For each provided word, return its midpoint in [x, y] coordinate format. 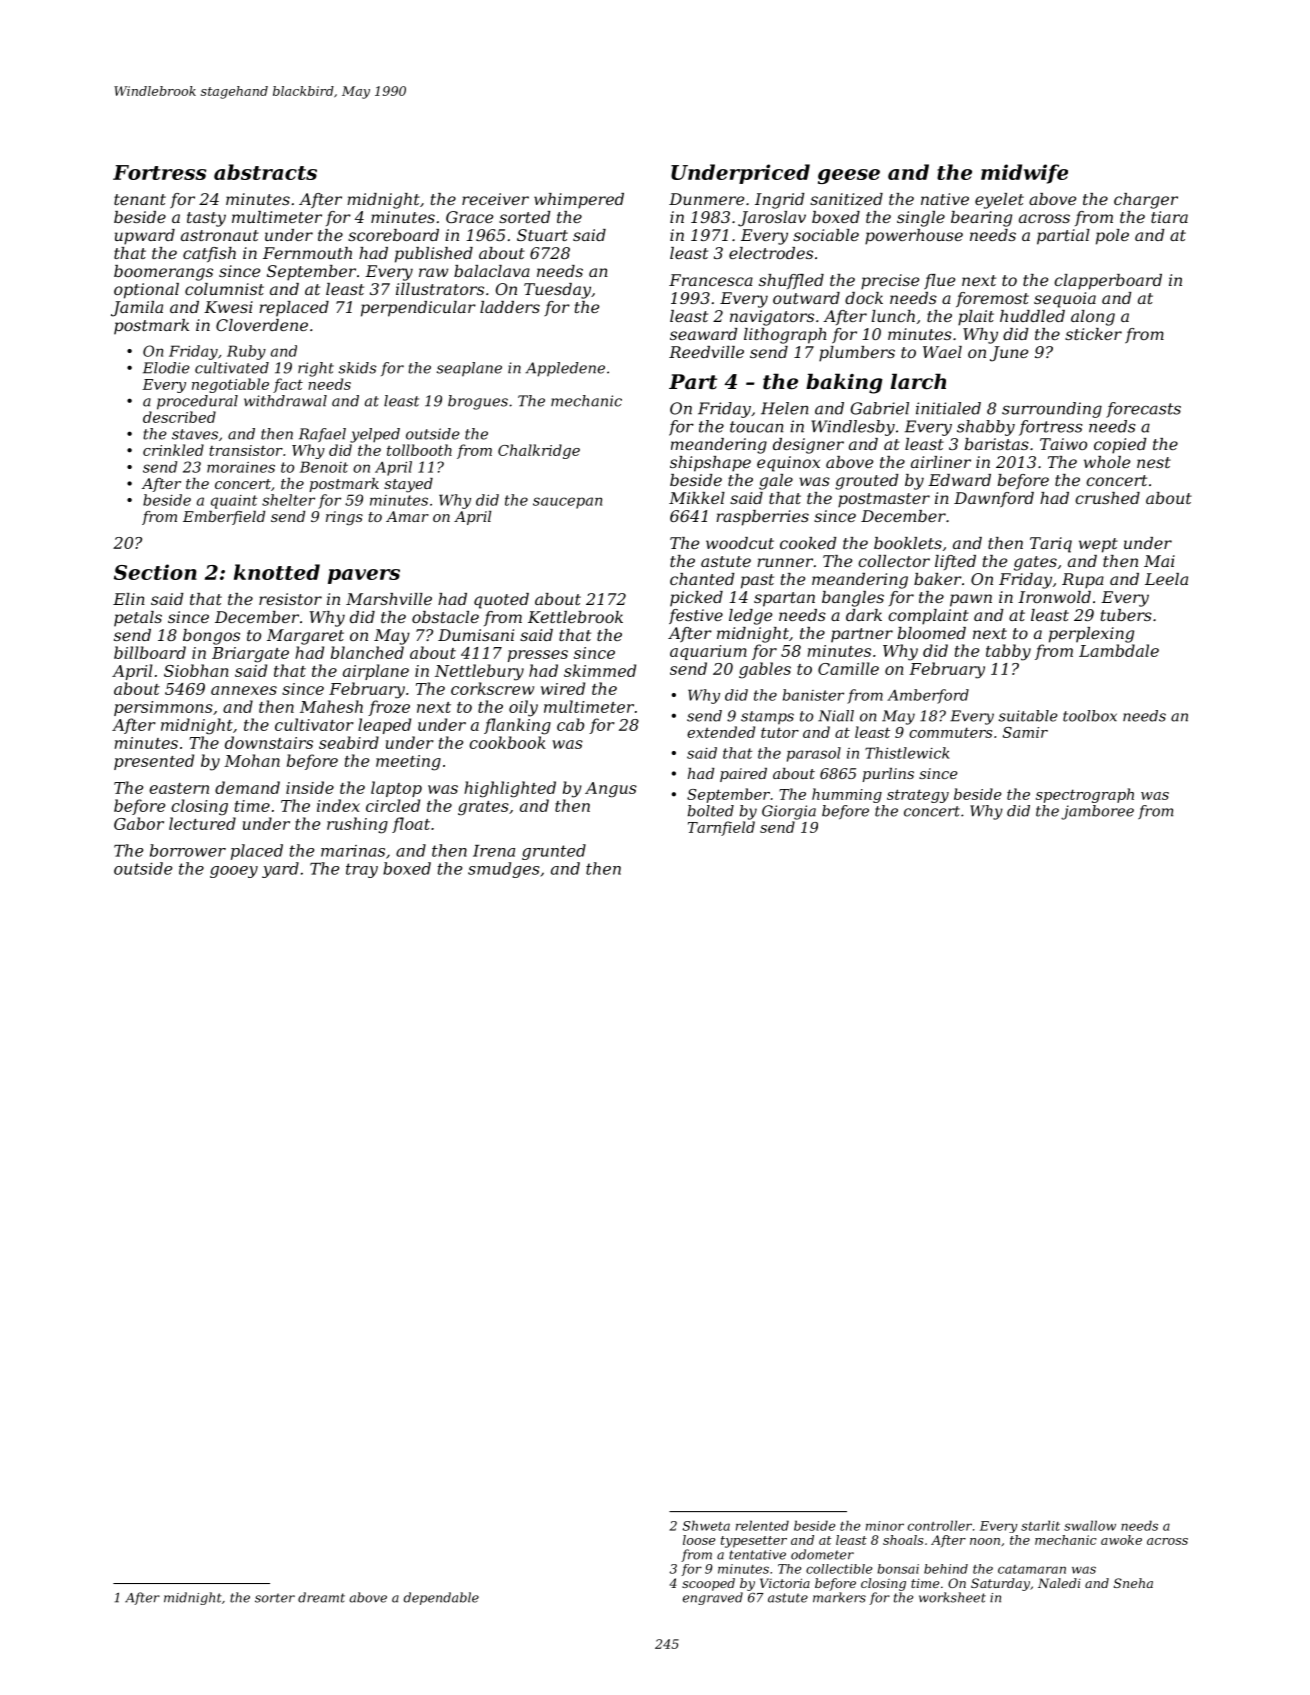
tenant [140, 199]
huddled [1032, 316]
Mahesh [331, 706]
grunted [554, 852]
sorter [275, 1598]
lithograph [785, 336]
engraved [713, 1598]
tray [362, 870]
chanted [702, 579]
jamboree [1097, 812]
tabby [1008, 652]
